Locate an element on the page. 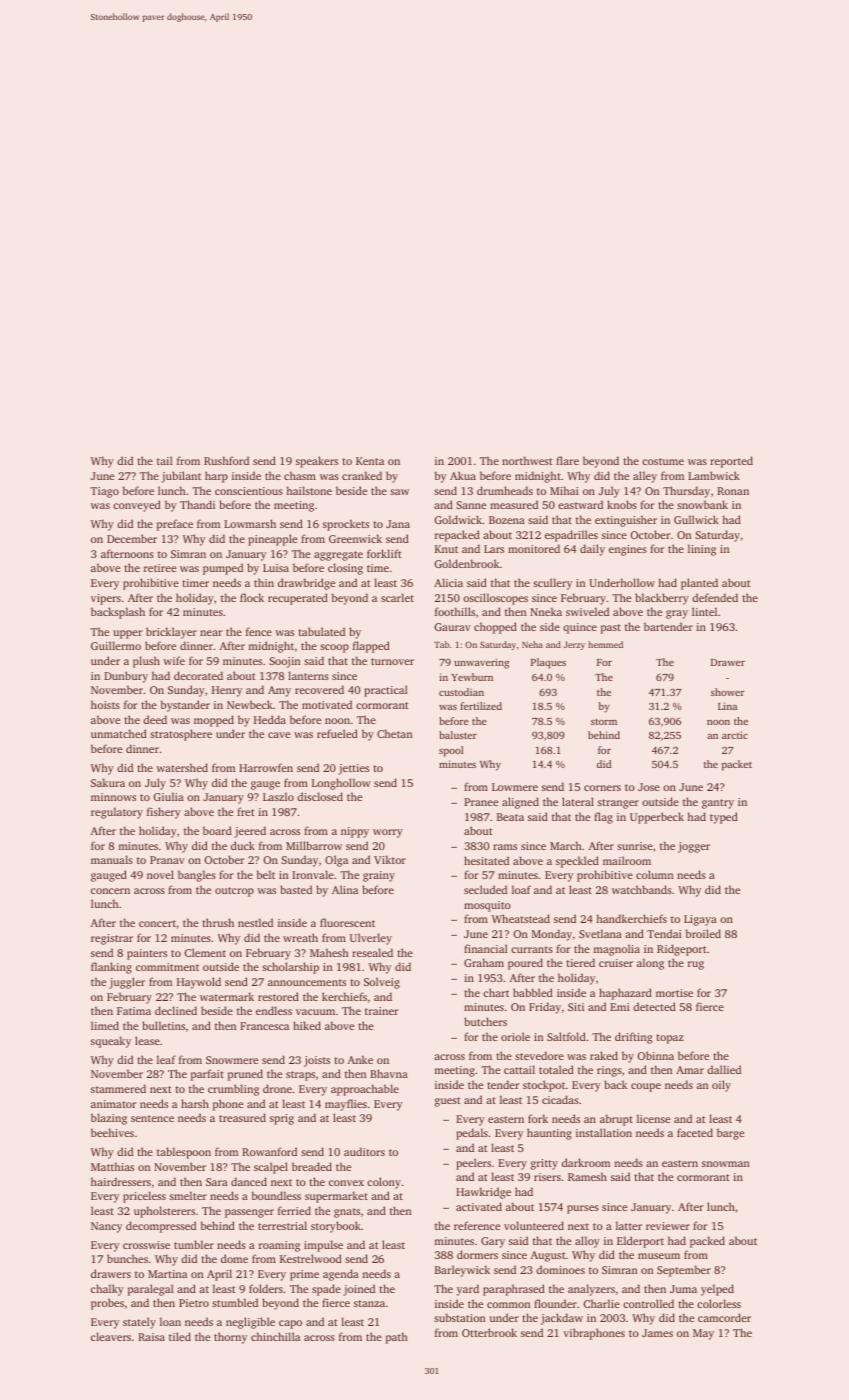  capo is located at coordinates (290, 1324).
